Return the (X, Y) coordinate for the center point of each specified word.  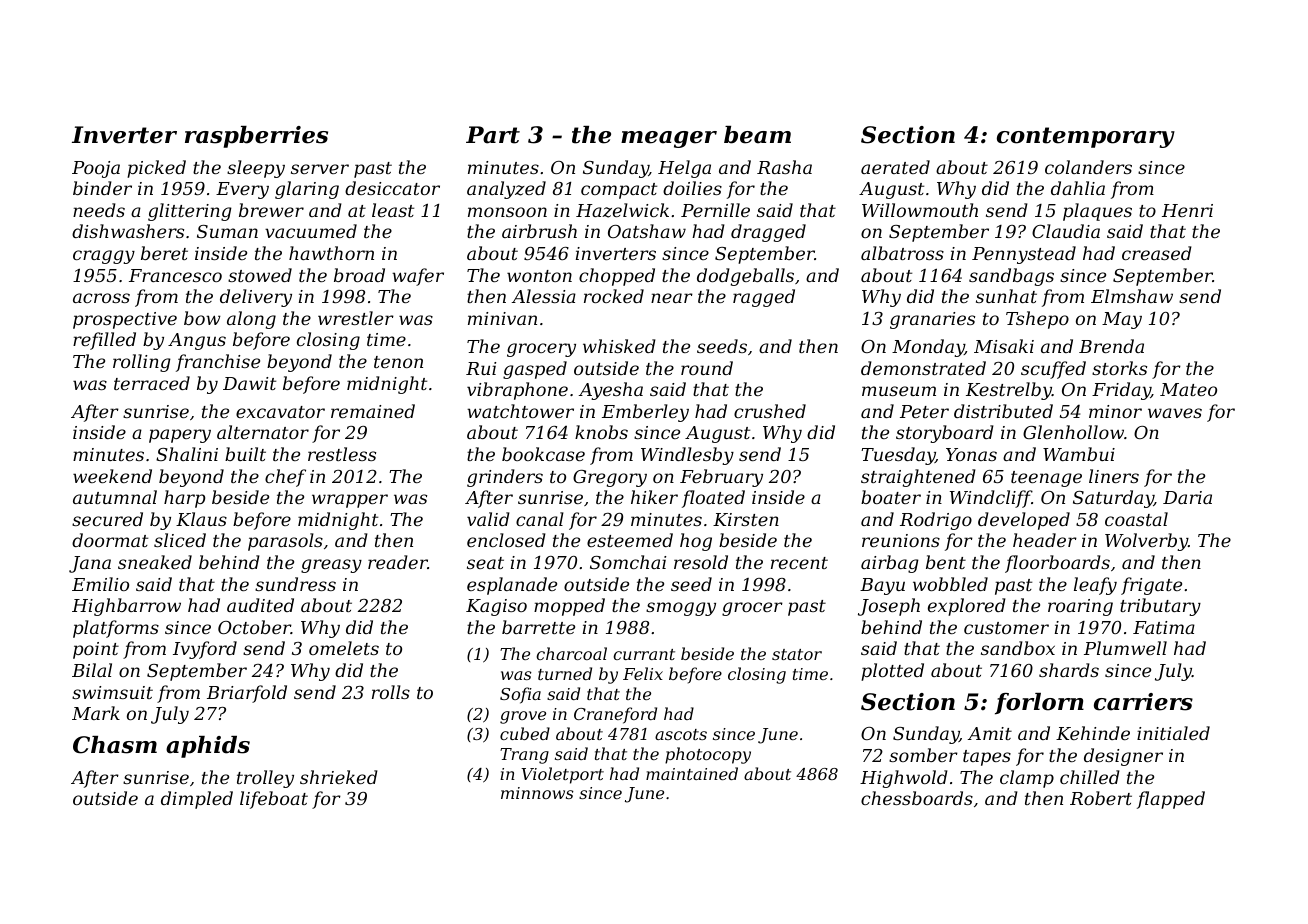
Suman (227, 231)
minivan (502, 318)
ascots (681, 734)
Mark (96, 713)
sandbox (1018, 648)
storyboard (945, 434)
